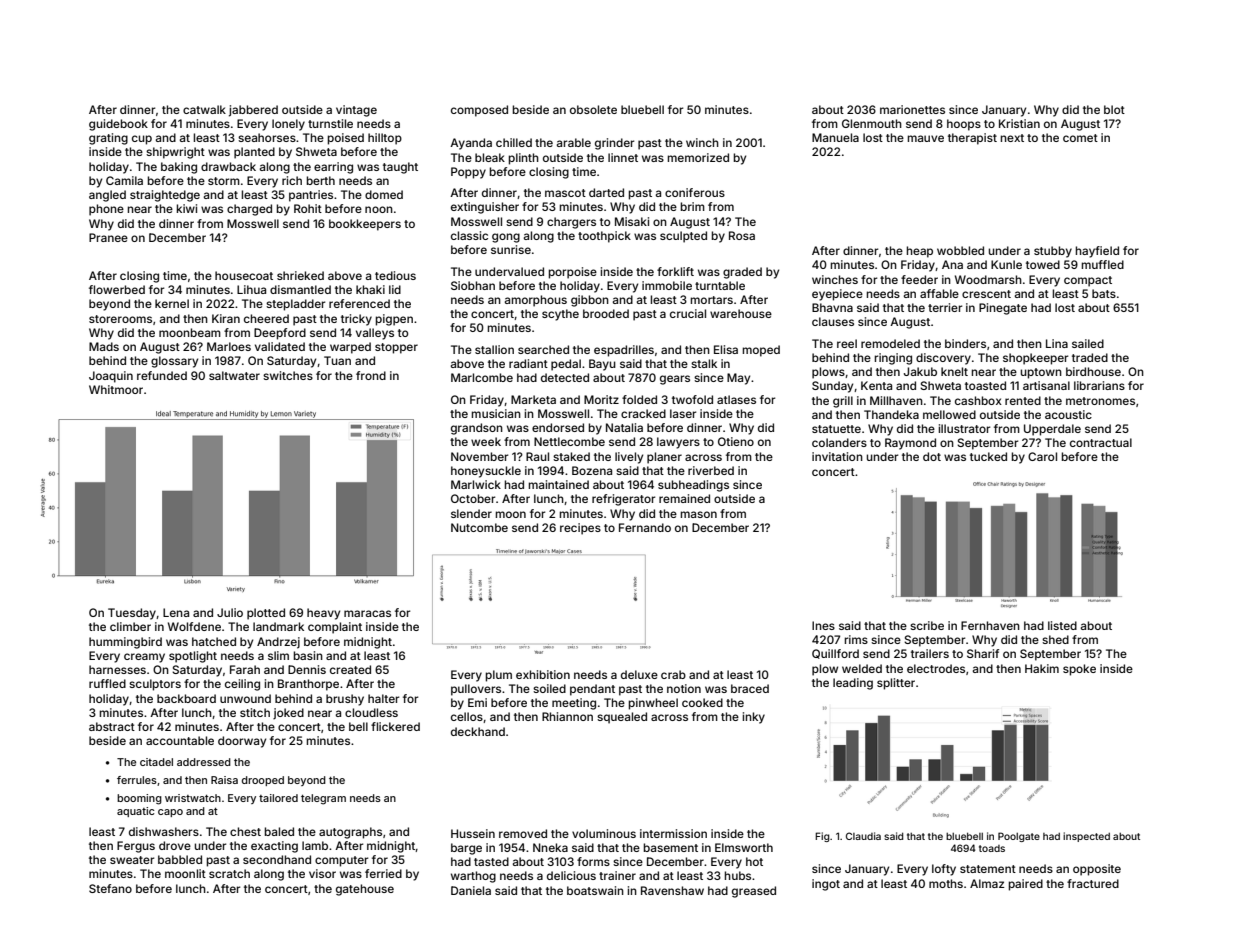 Image resolution: width=1233 pixels, height=952 pixels. I want to click on linnet, so click(623, 157).
